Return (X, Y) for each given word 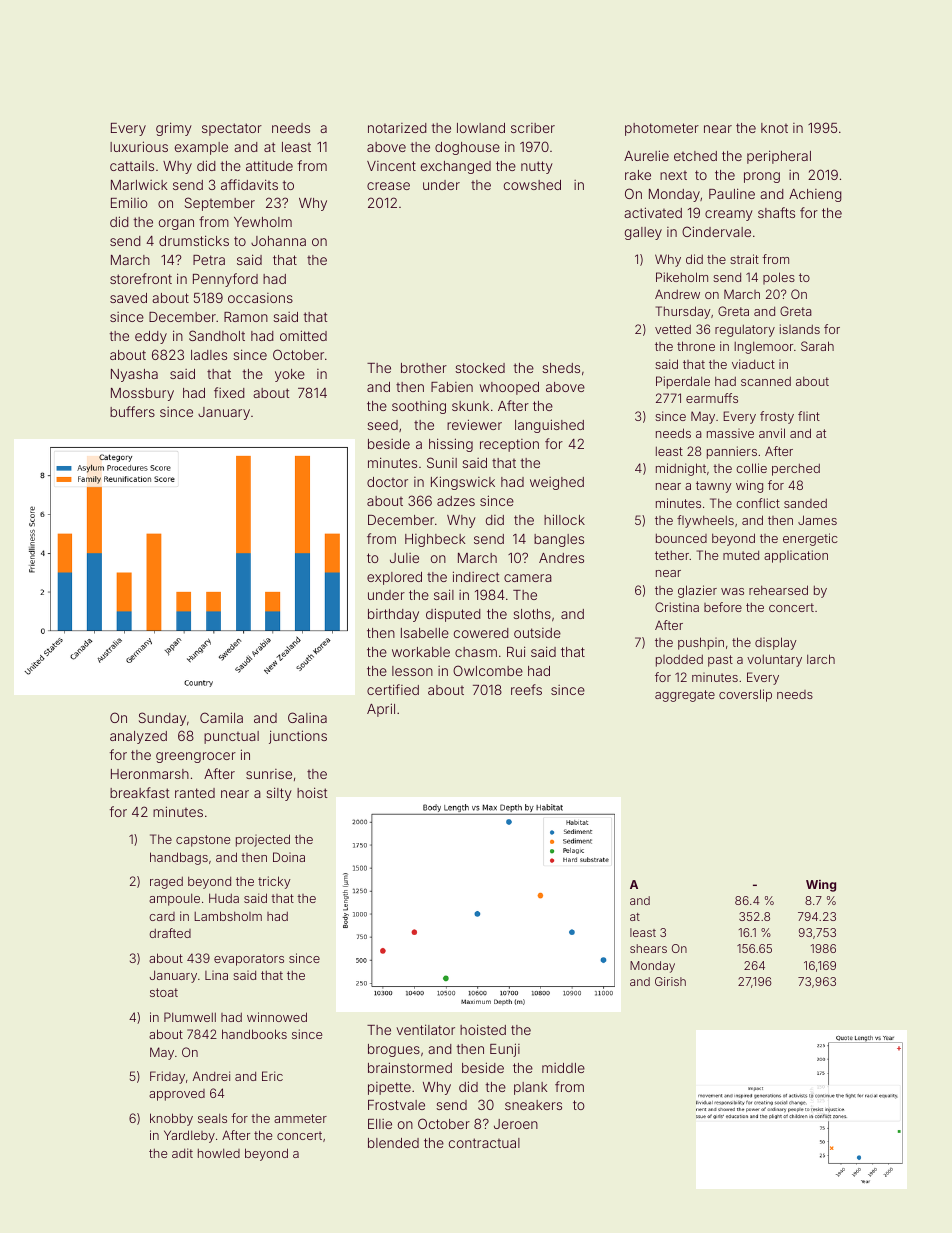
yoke (290, 375)
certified (393, 689)
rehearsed (778, 590)
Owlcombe (488, 670)
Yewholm (263, 222)
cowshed (532, 185)
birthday (393, 615)
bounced (681, 538)
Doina (289, 857)
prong (762, 177)
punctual (231, 737)
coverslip (745, 695)
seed (382, 425)
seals (212, 1118)
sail (444, 594)
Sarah (817, 346)
